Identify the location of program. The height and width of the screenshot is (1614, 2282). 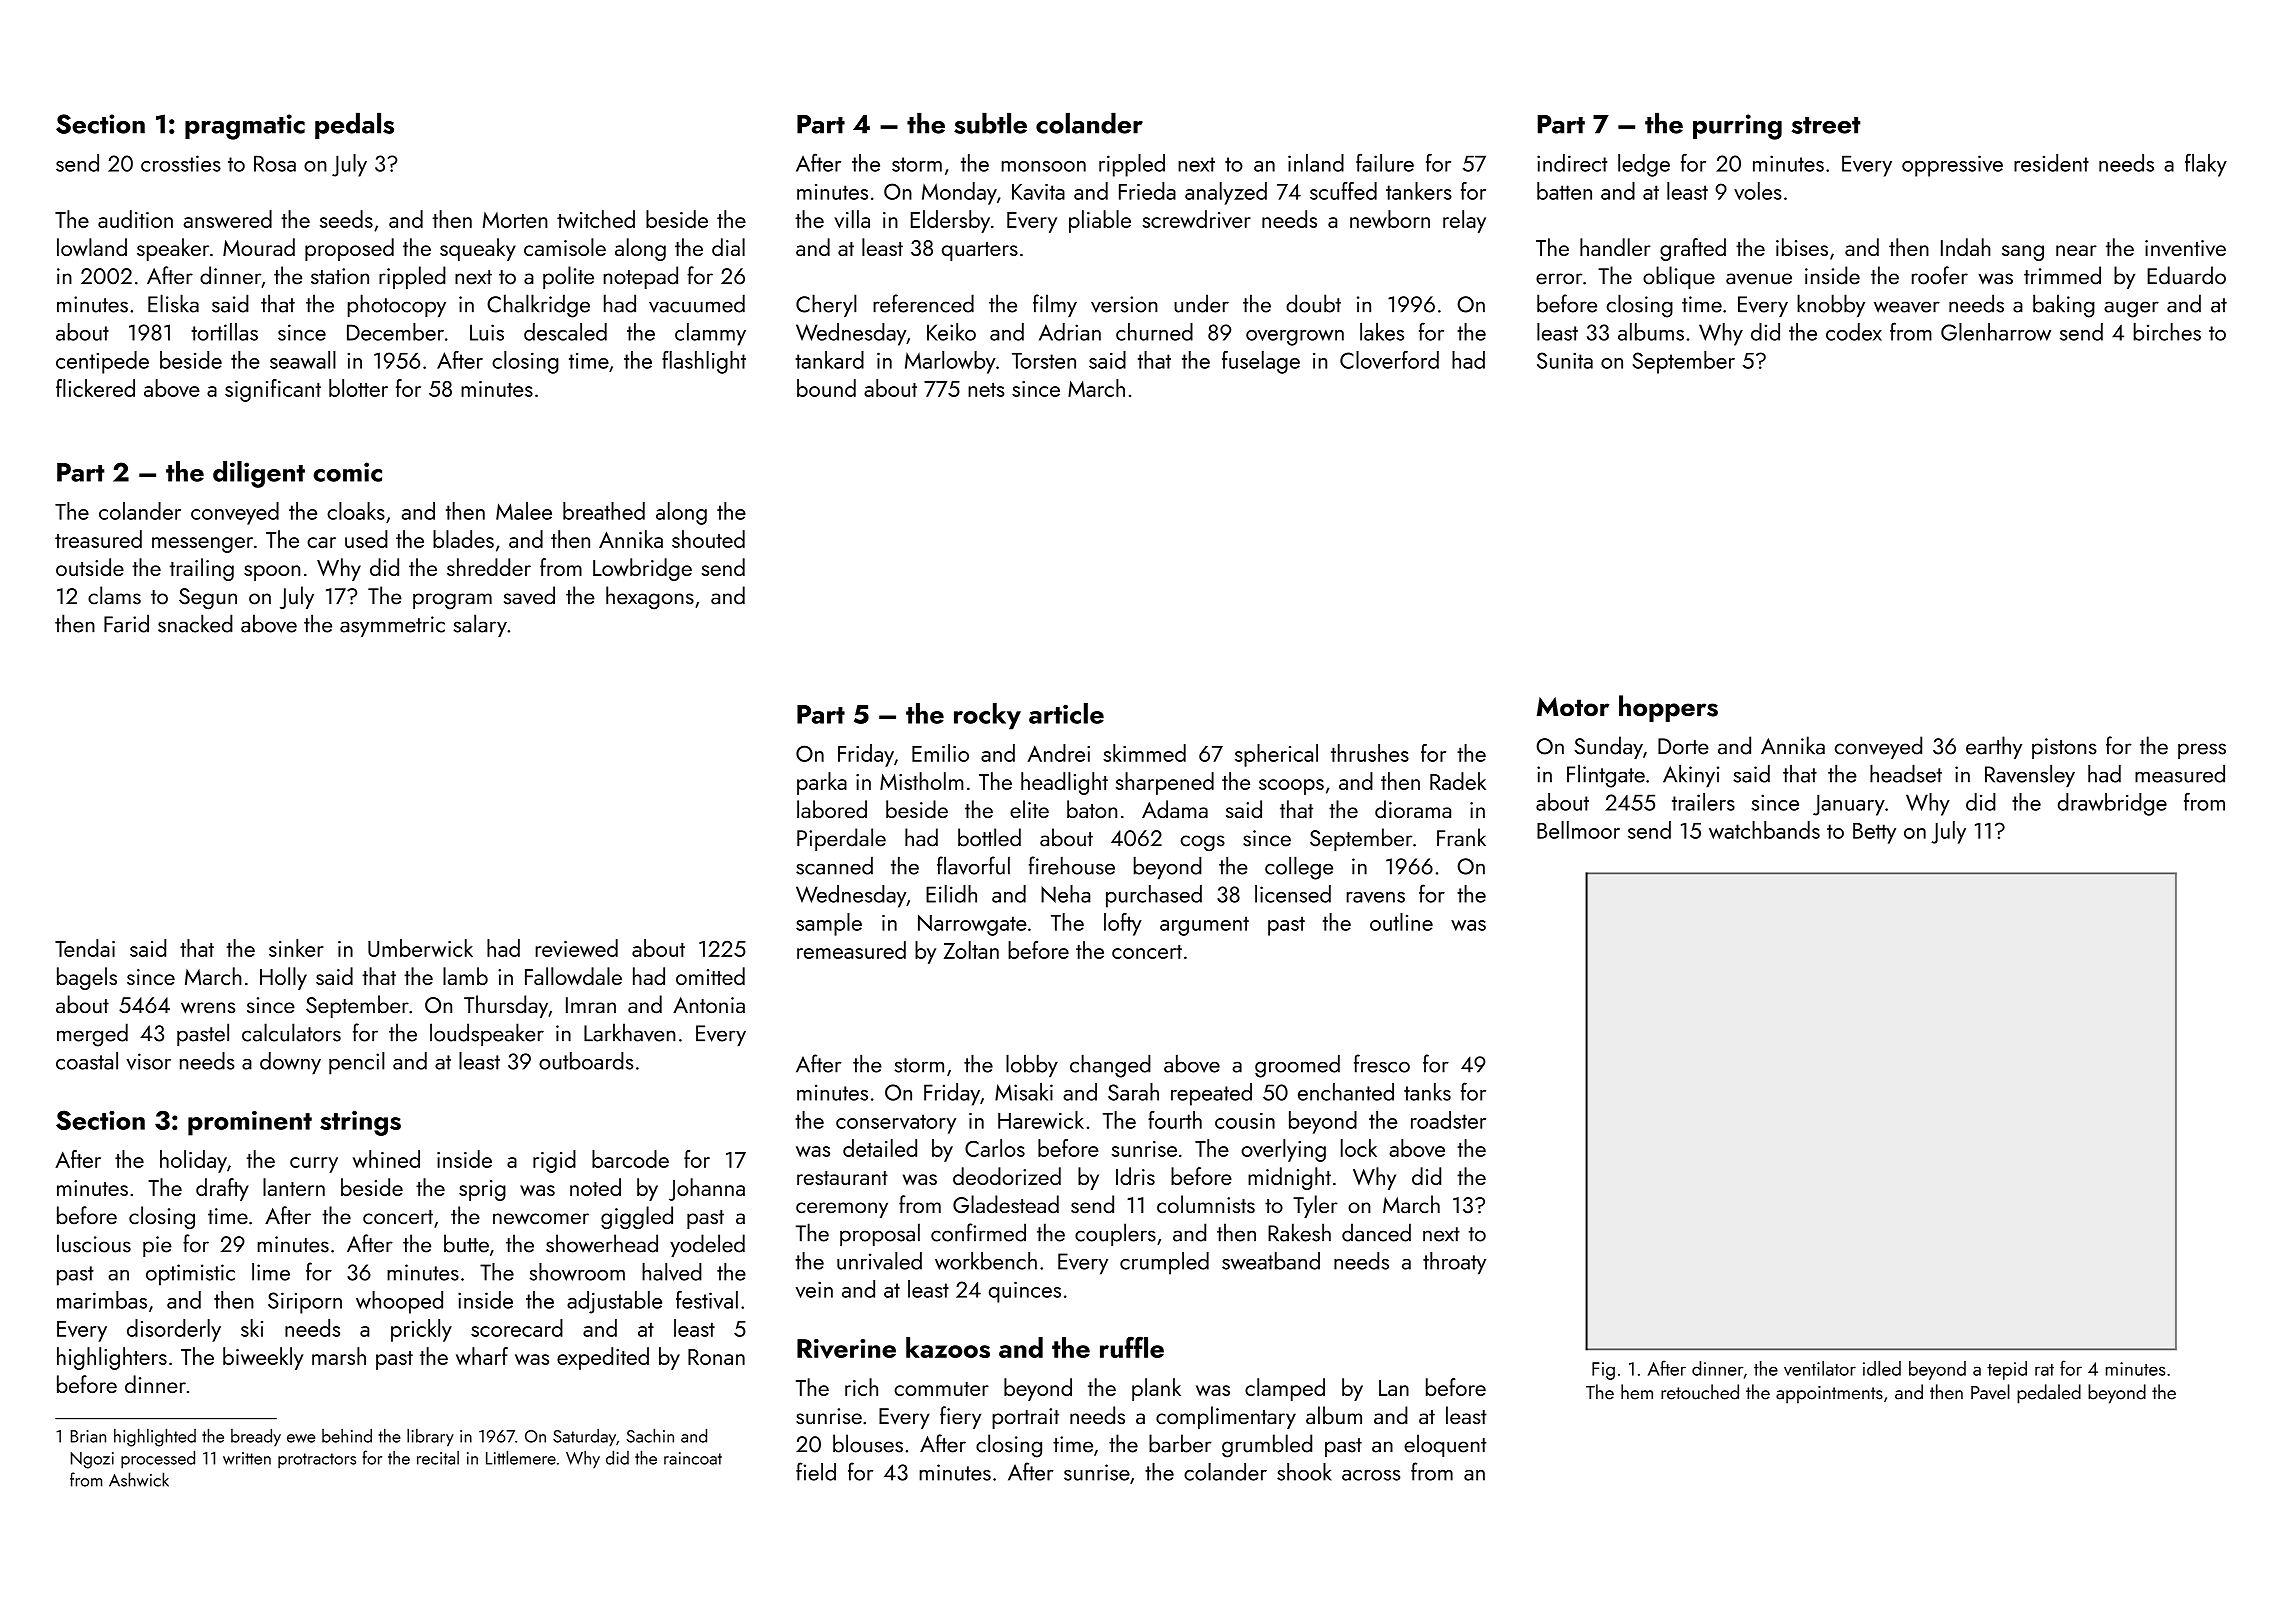
(452, 601).
